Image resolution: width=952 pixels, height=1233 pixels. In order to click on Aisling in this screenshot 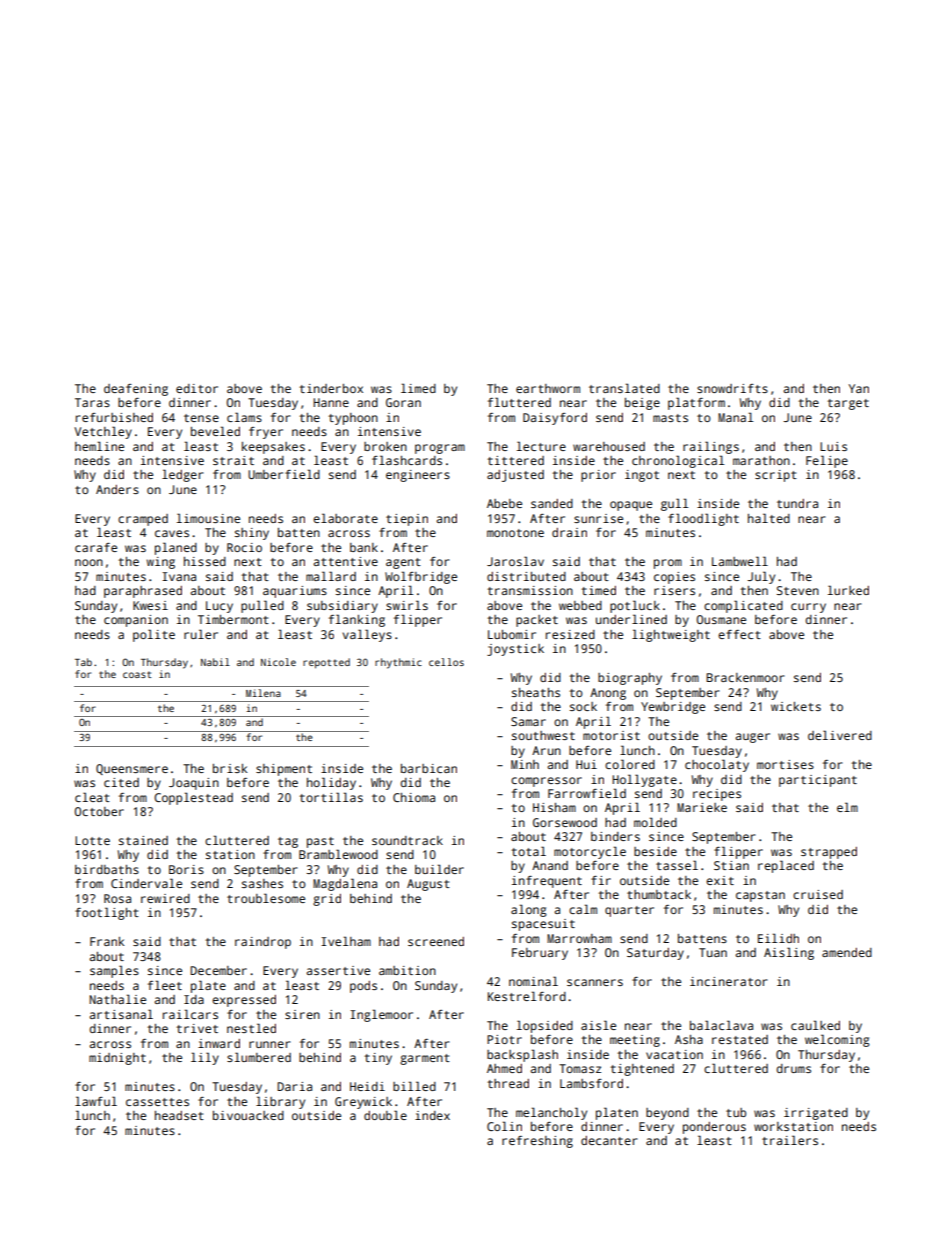, I will do `click(789, 953)`.
